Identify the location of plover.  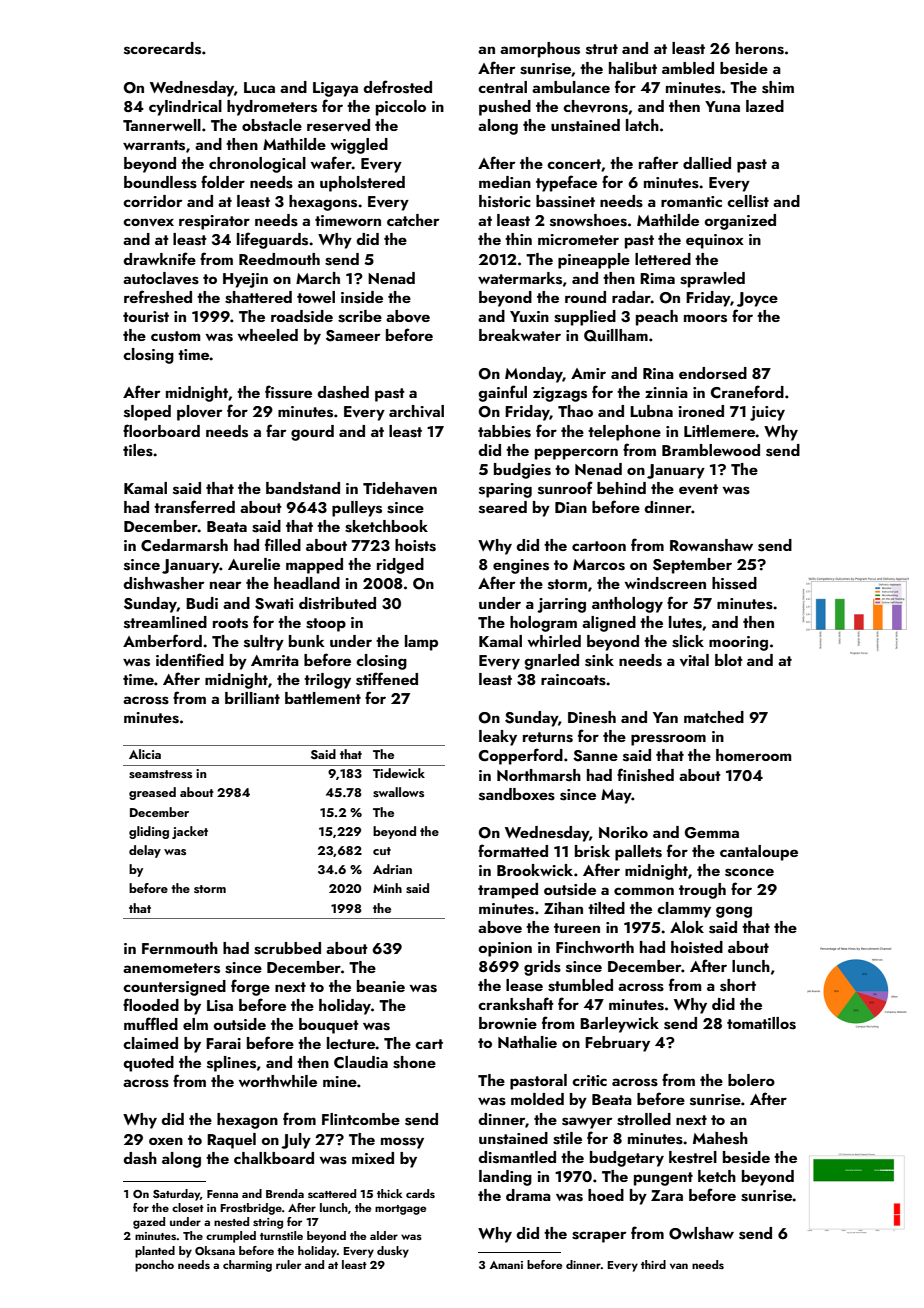
(199, 413).
